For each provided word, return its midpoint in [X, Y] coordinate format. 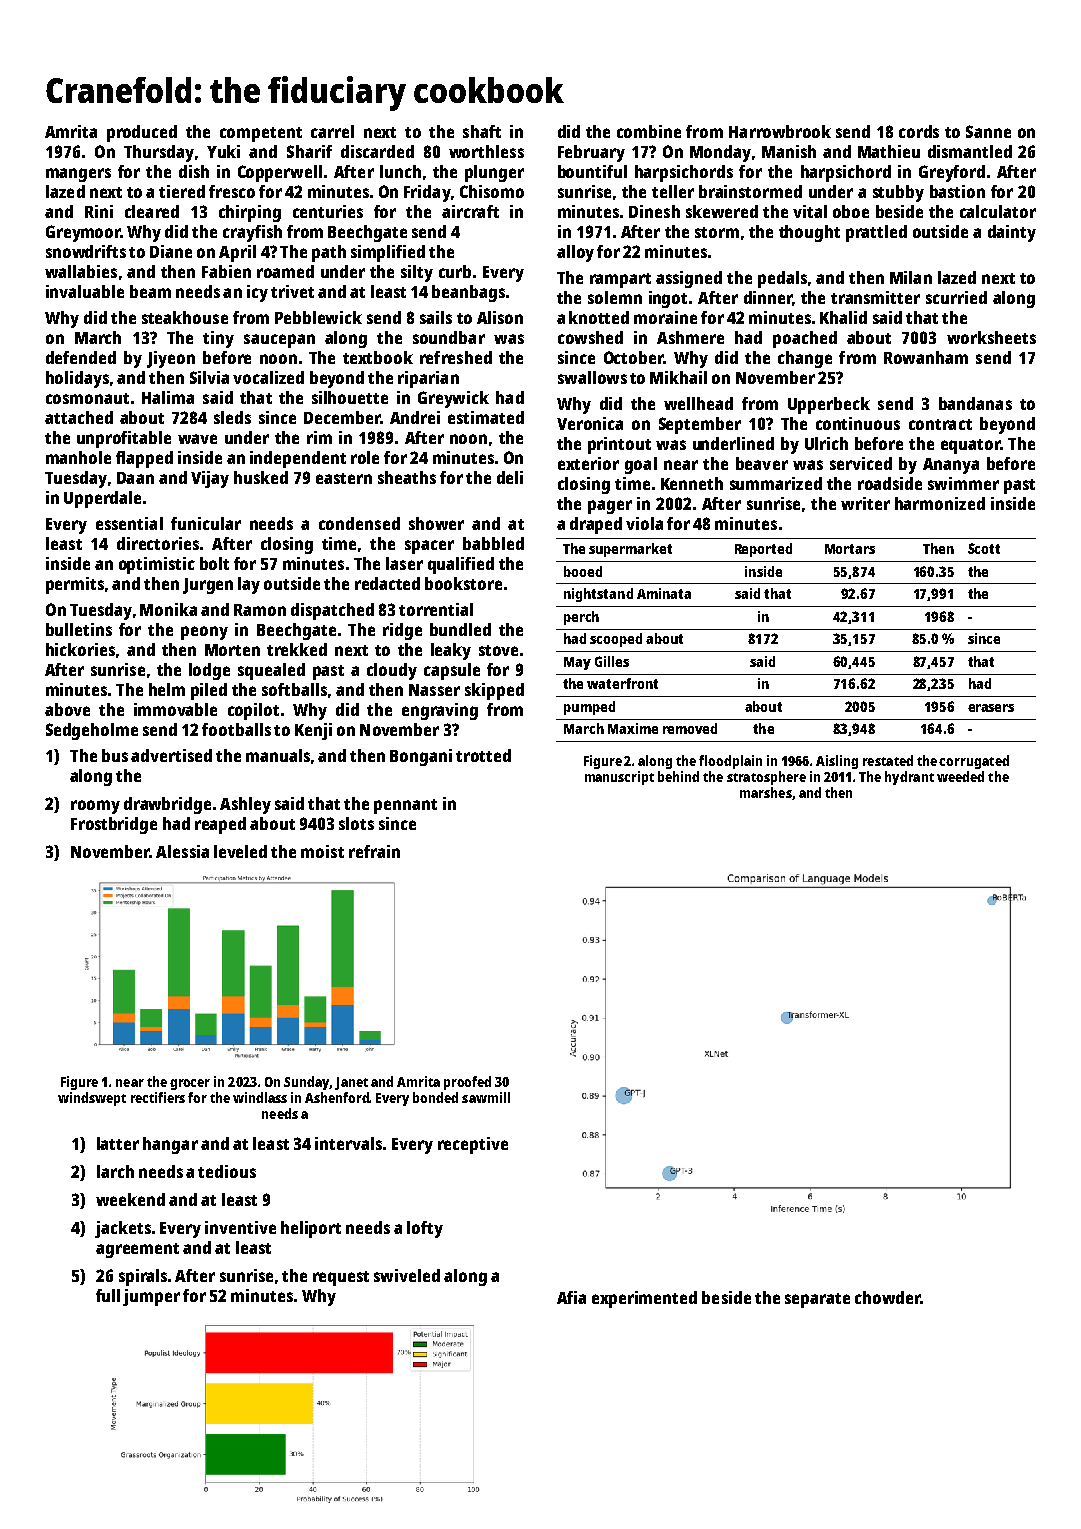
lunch [400, 171]
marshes [766, 792]
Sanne [988, 131]
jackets [123, 1229]
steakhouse [185, 317]
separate [817, 1300]
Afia [571, 1297]
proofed [467, 1083]
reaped [220, 825]
